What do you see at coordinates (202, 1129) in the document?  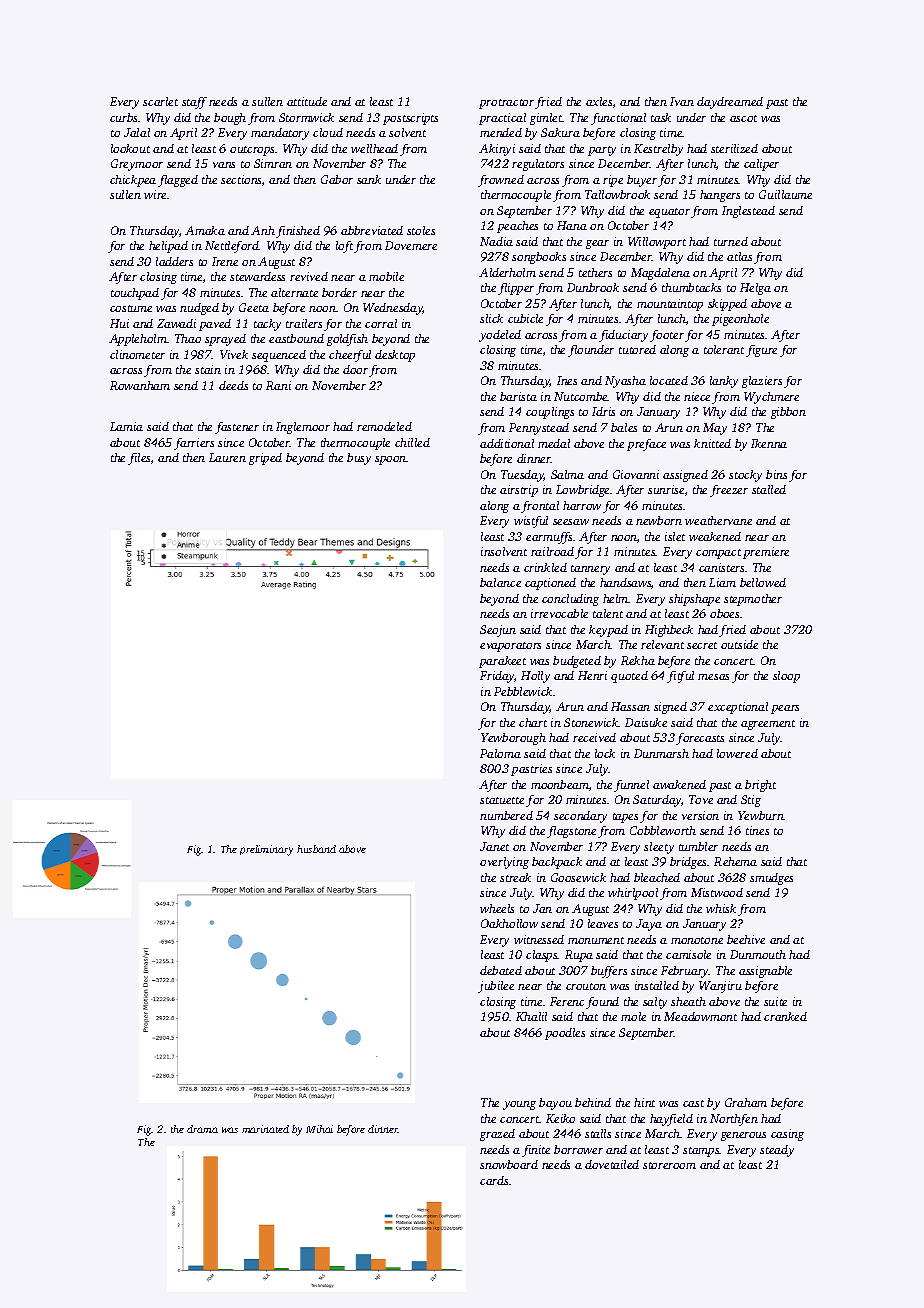 I see `drama` at bounding box center [202, 1129].
